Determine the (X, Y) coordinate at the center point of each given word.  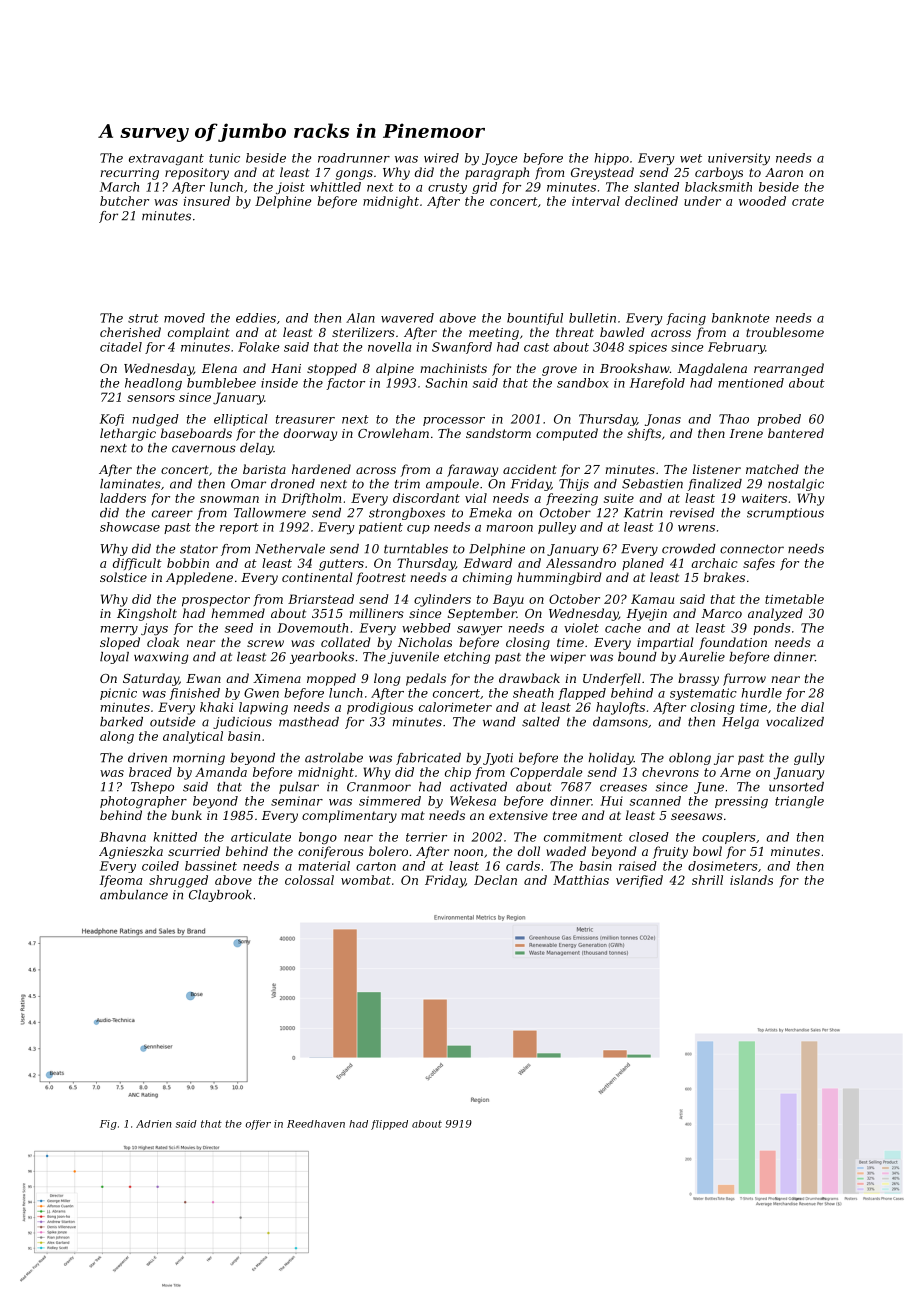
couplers (729, 838)
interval (596, 201)
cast (536, 347)
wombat (366, 880)
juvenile (413, 658)
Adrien (154, 1124)
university (739, 159)
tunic (224, 158)
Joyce (500, 159)
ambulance (134, 895)
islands (751, 880)
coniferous (331, 852)
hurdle (762, 693)
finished (194, 694)
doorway (310, 434)
